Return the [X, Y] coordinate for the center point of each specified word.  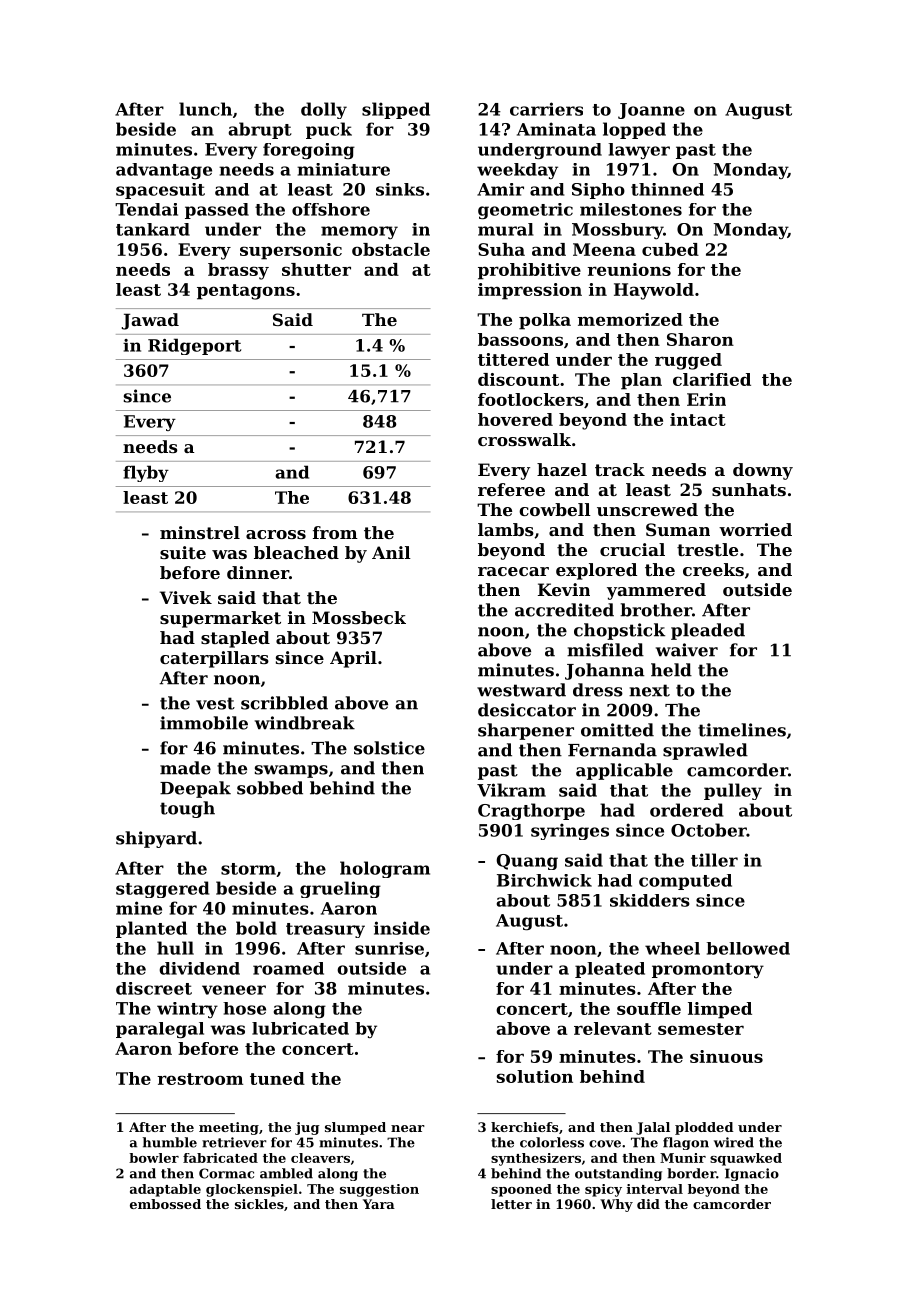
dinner [258, 572]
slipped [396, 110]
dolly [324, 110]
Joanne [651, 111]
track [620, 469]
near [408, 1128]
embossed [165, 1204]
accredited [564, 610]
